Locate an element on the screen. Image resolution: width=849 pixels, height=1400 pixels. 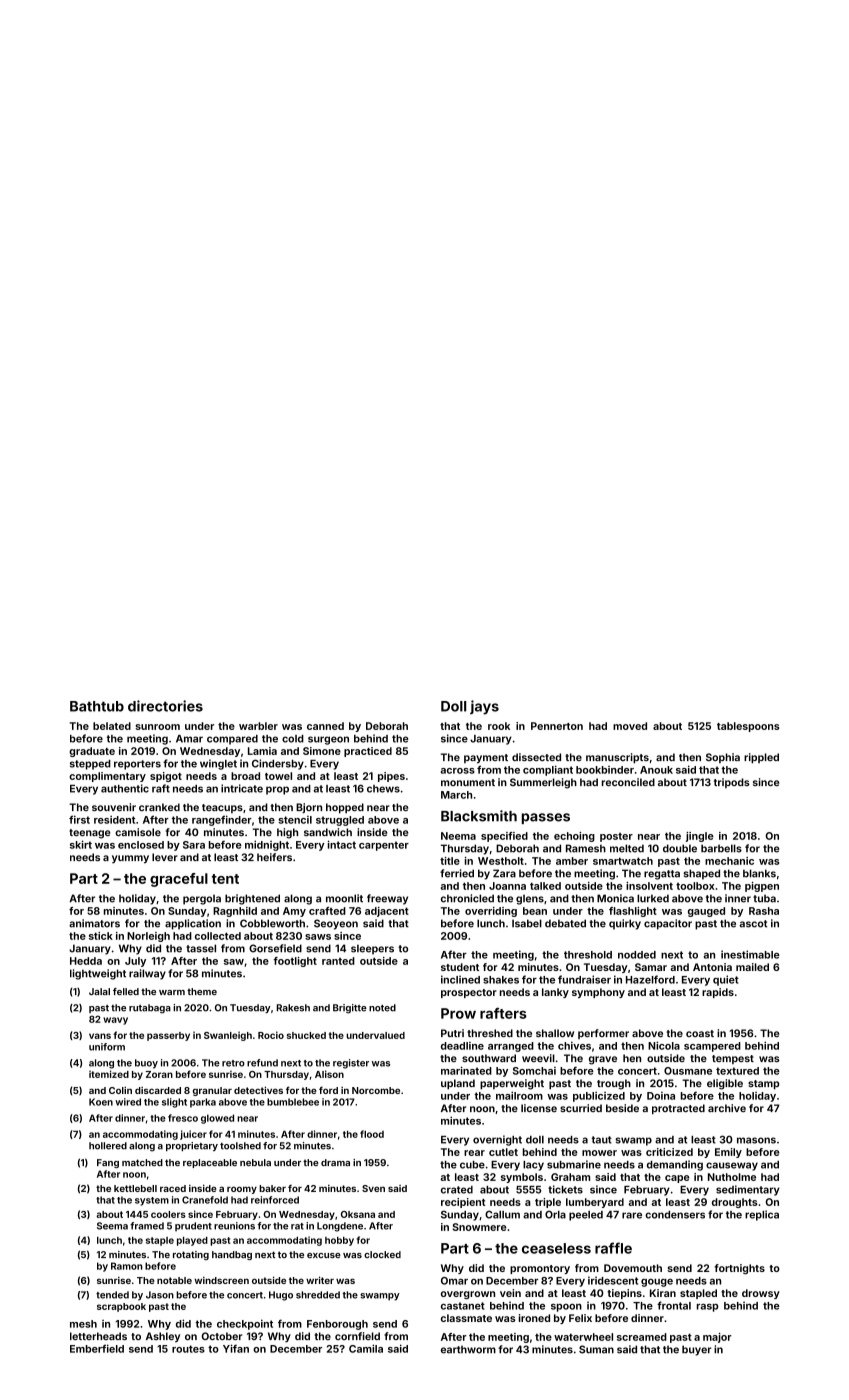
hopped is located at coordinates (345, 808).
